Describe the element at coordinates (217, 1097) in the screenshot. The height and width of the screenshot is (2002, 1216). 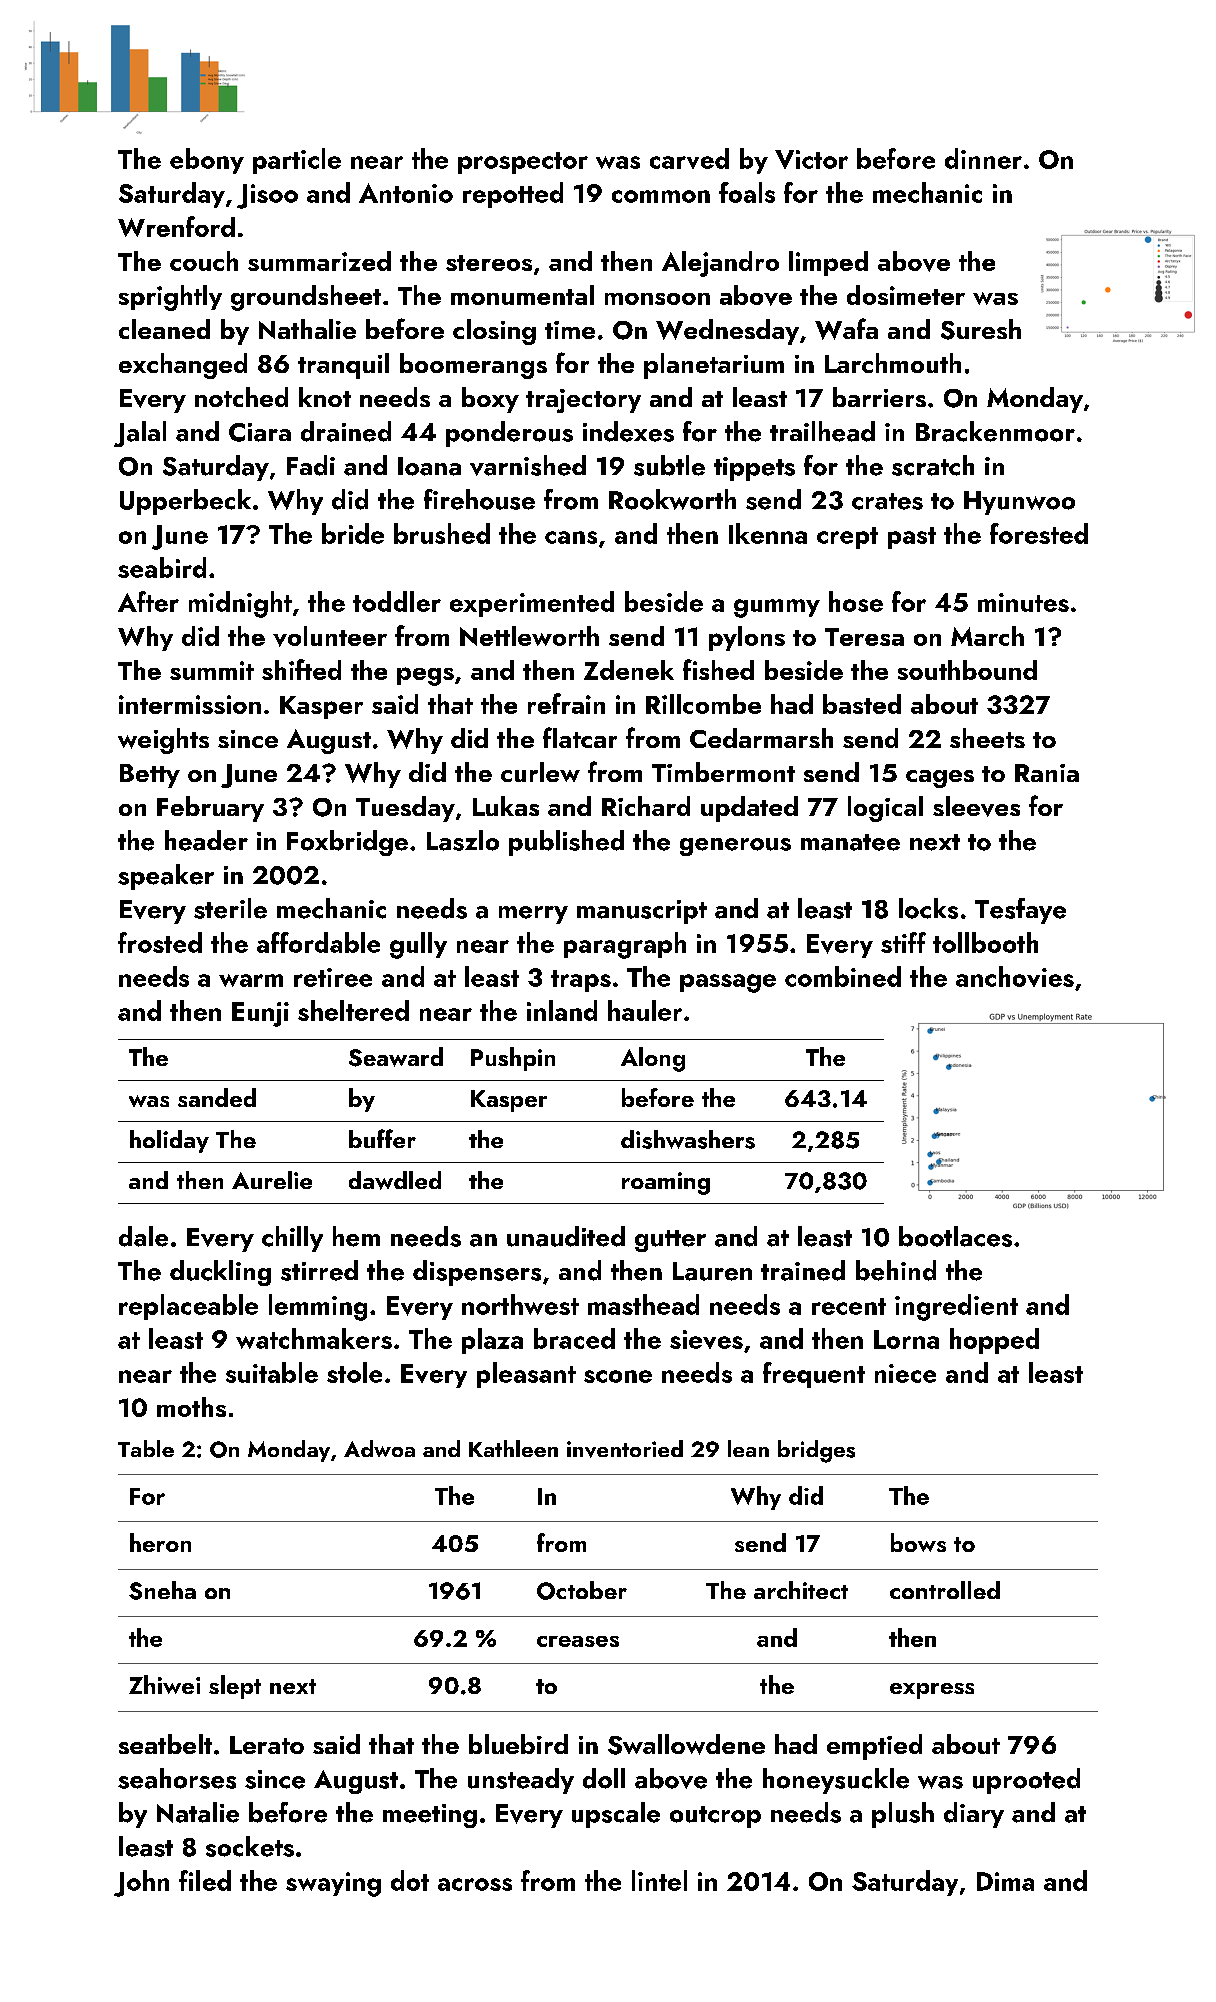
I see `sanded` at that location.
